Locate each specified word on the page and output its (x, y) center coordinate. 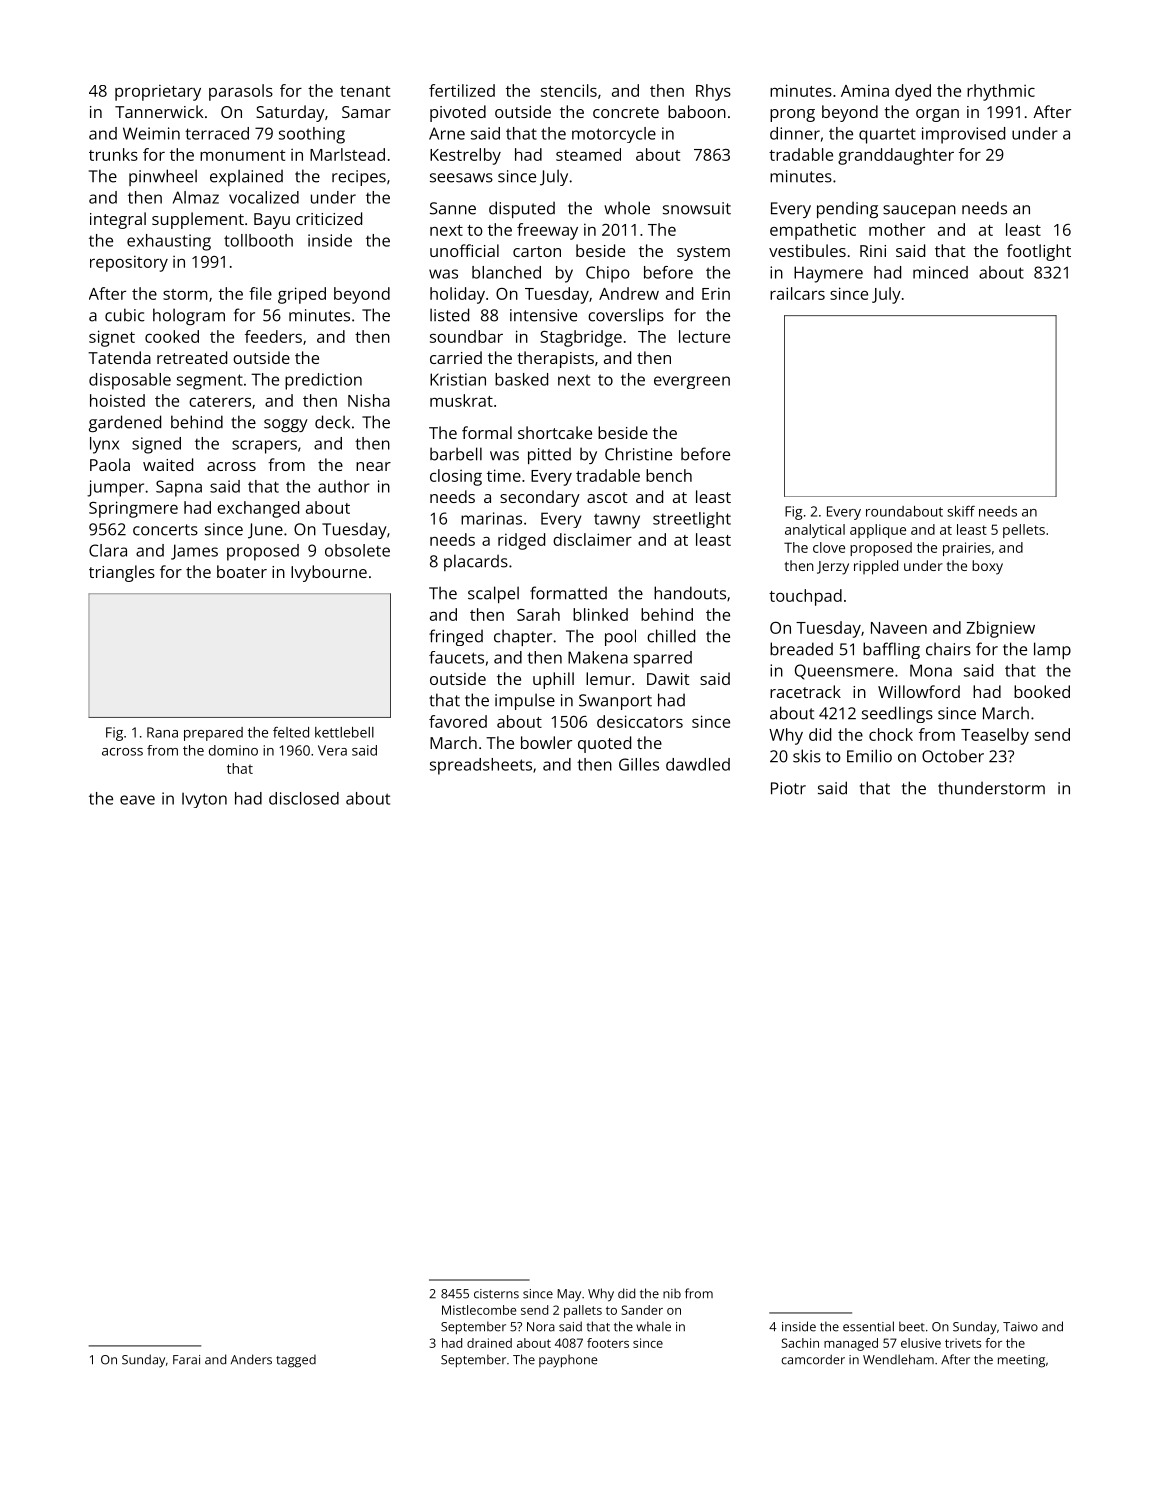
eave (137, 800)
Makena (598, 657)
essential (868, 1326)
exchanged (258, 509)
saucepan (919, 211)
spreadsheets (481, 766)
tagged (296, 1361)
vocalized (264, 197)
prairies (967, 549)
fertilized (462, 90)
